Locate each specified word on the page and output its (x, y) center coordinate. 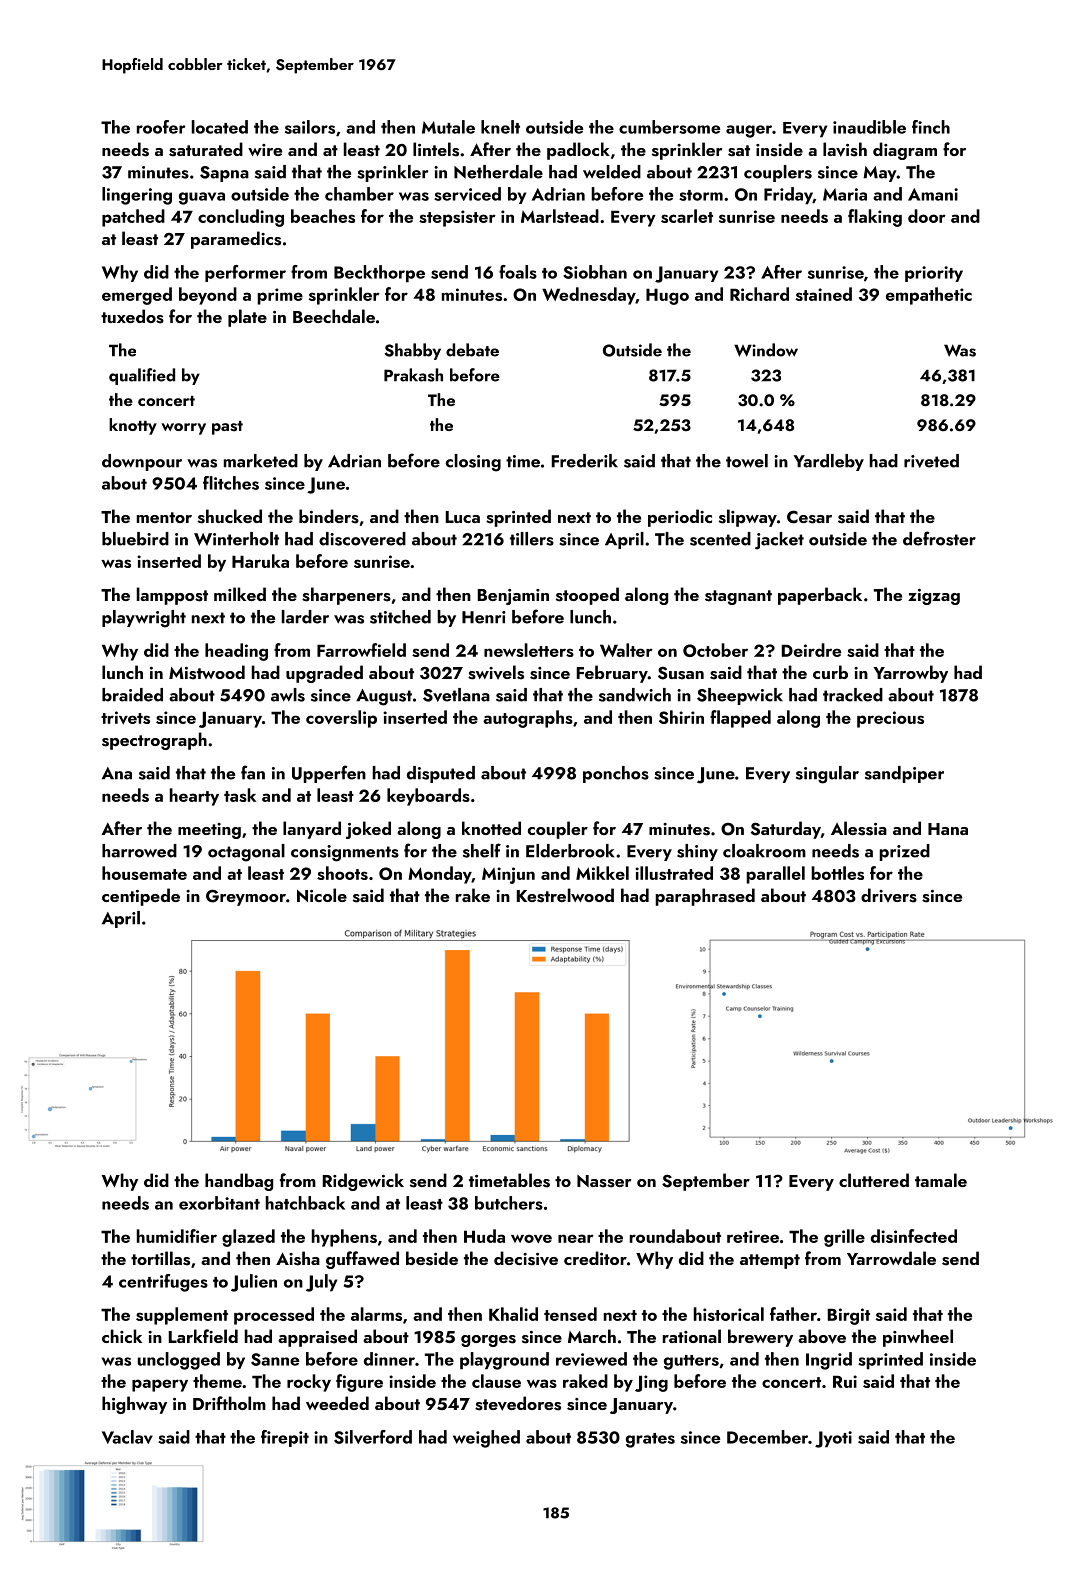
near (576, 1238)
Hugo (667, 296)
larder (305, 617)
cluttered (874, 1180)
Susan (681, 673)
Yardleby (829, 462)
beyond (208, 296)
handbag (239, 1182)
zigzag (934, 597)
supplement (182, 1316)
